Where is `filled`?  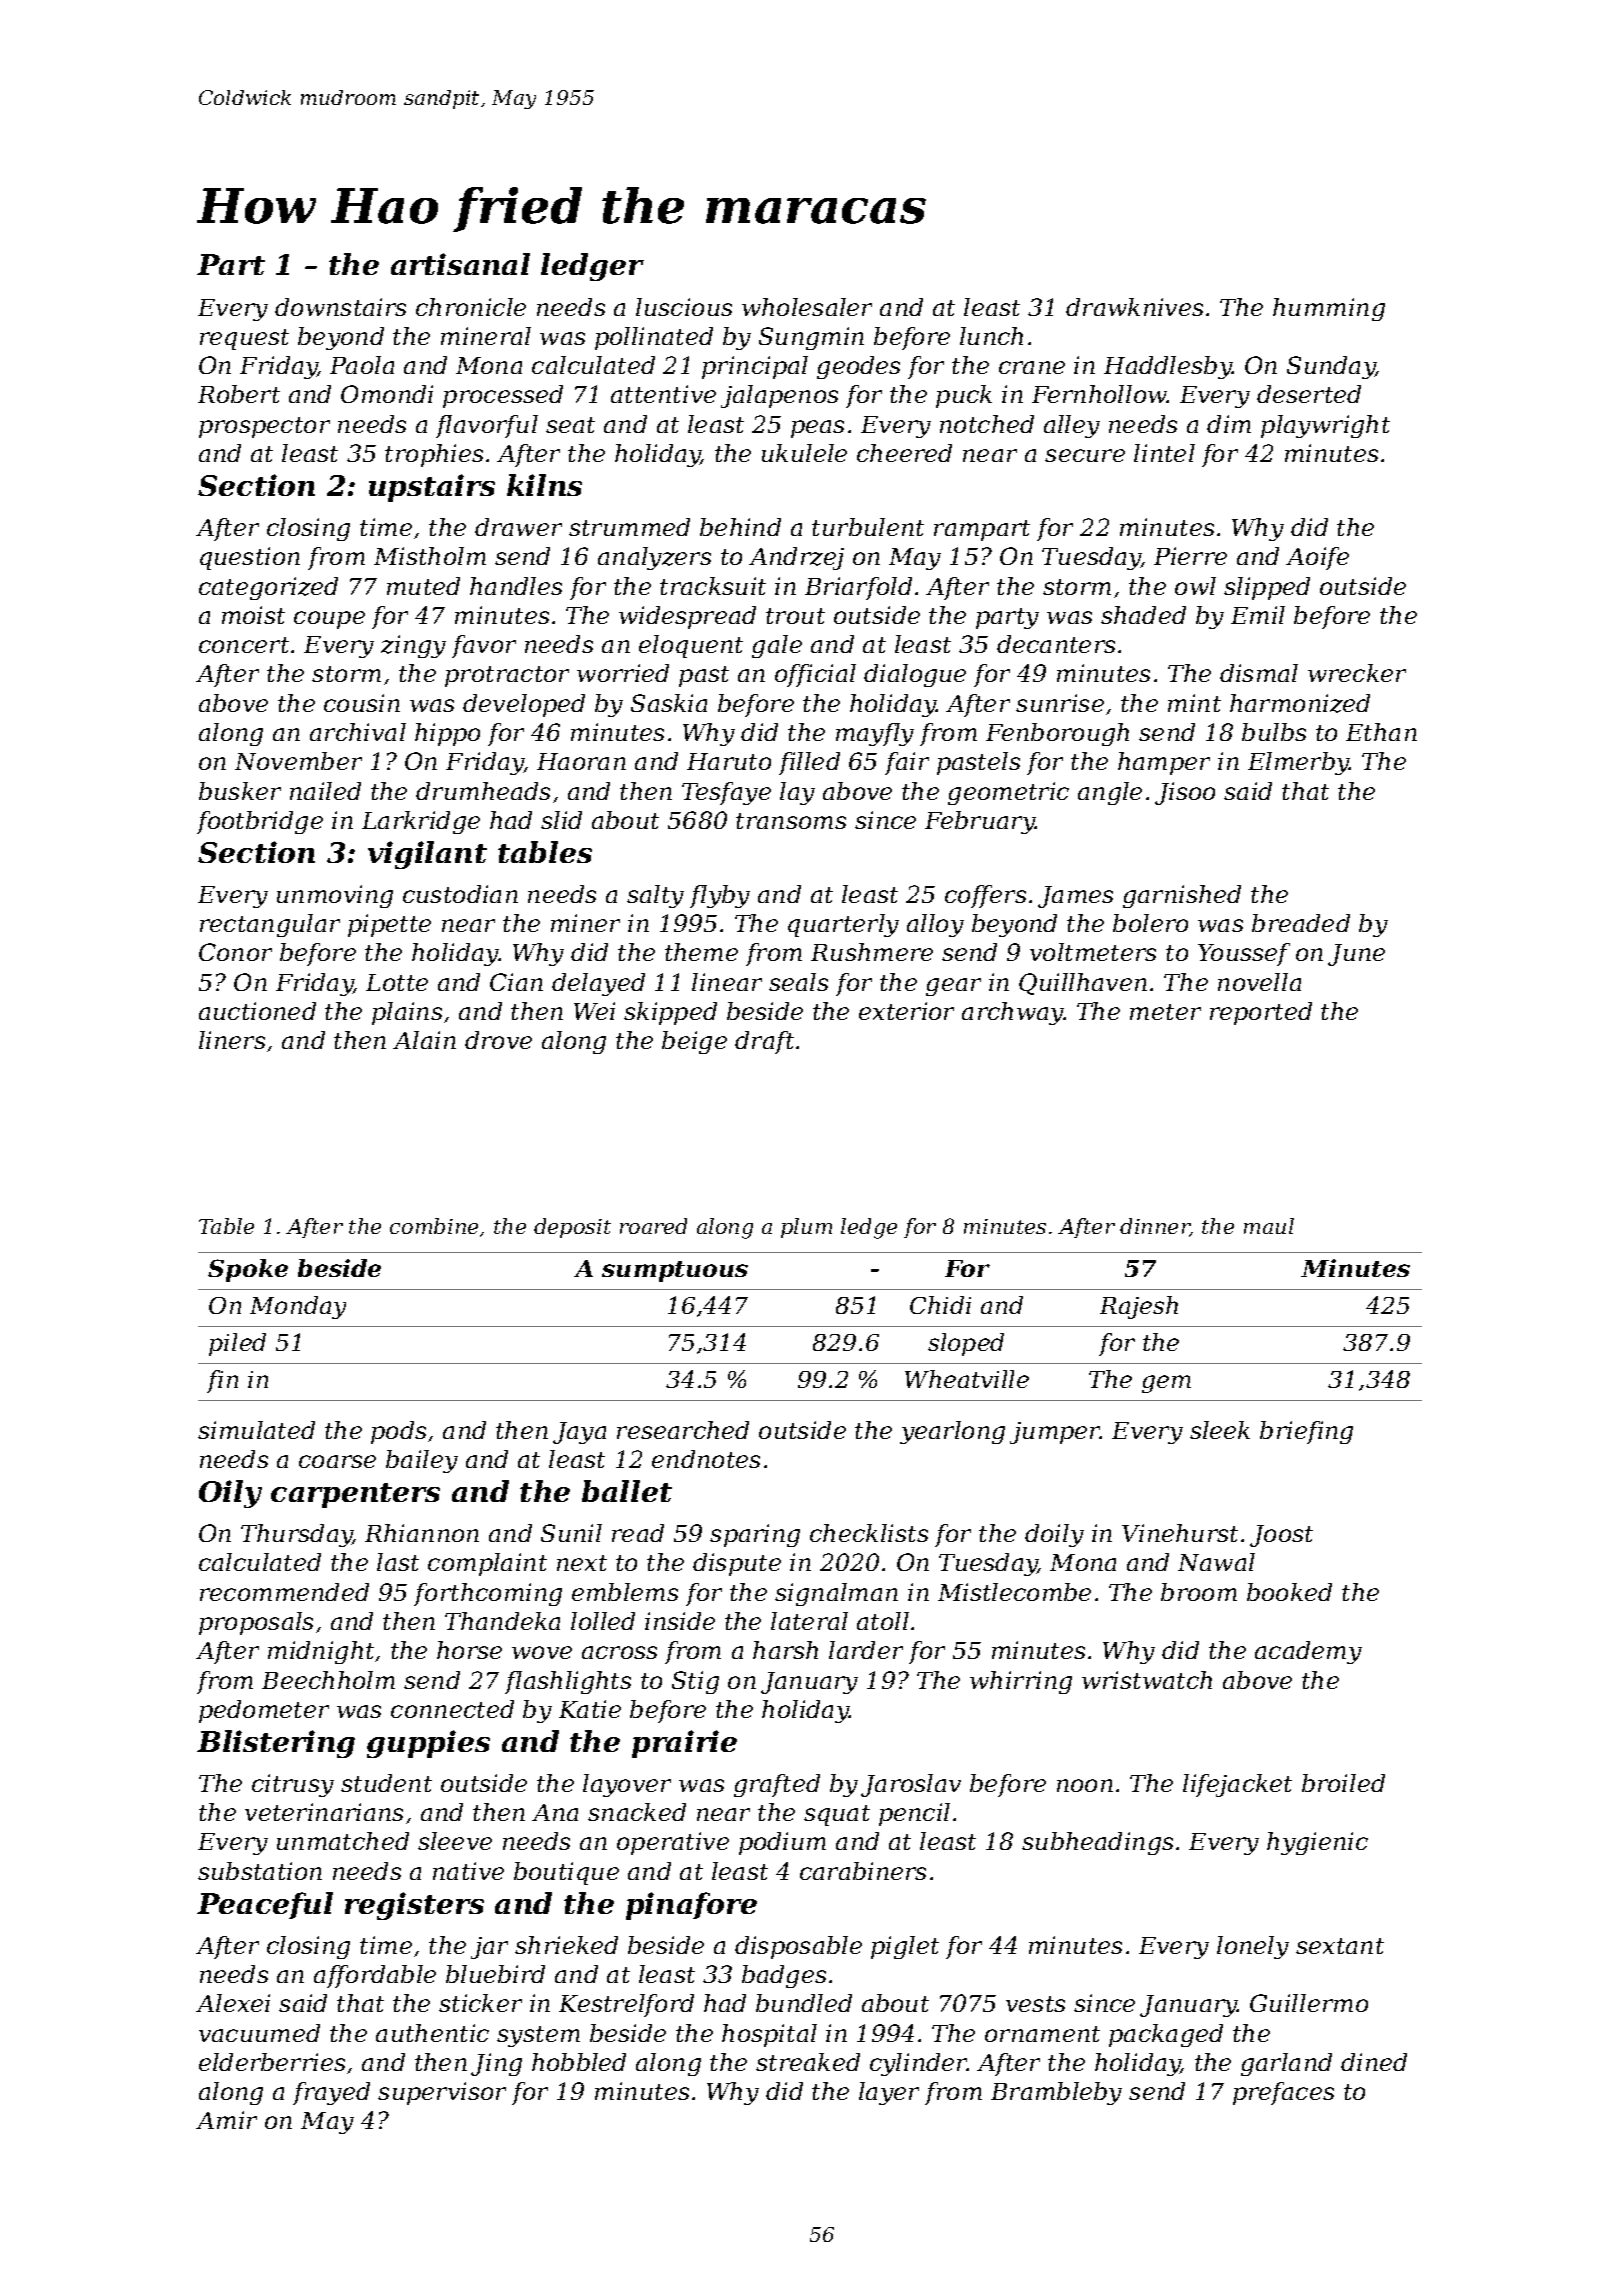
filled is located at coordinates (809, 763).
